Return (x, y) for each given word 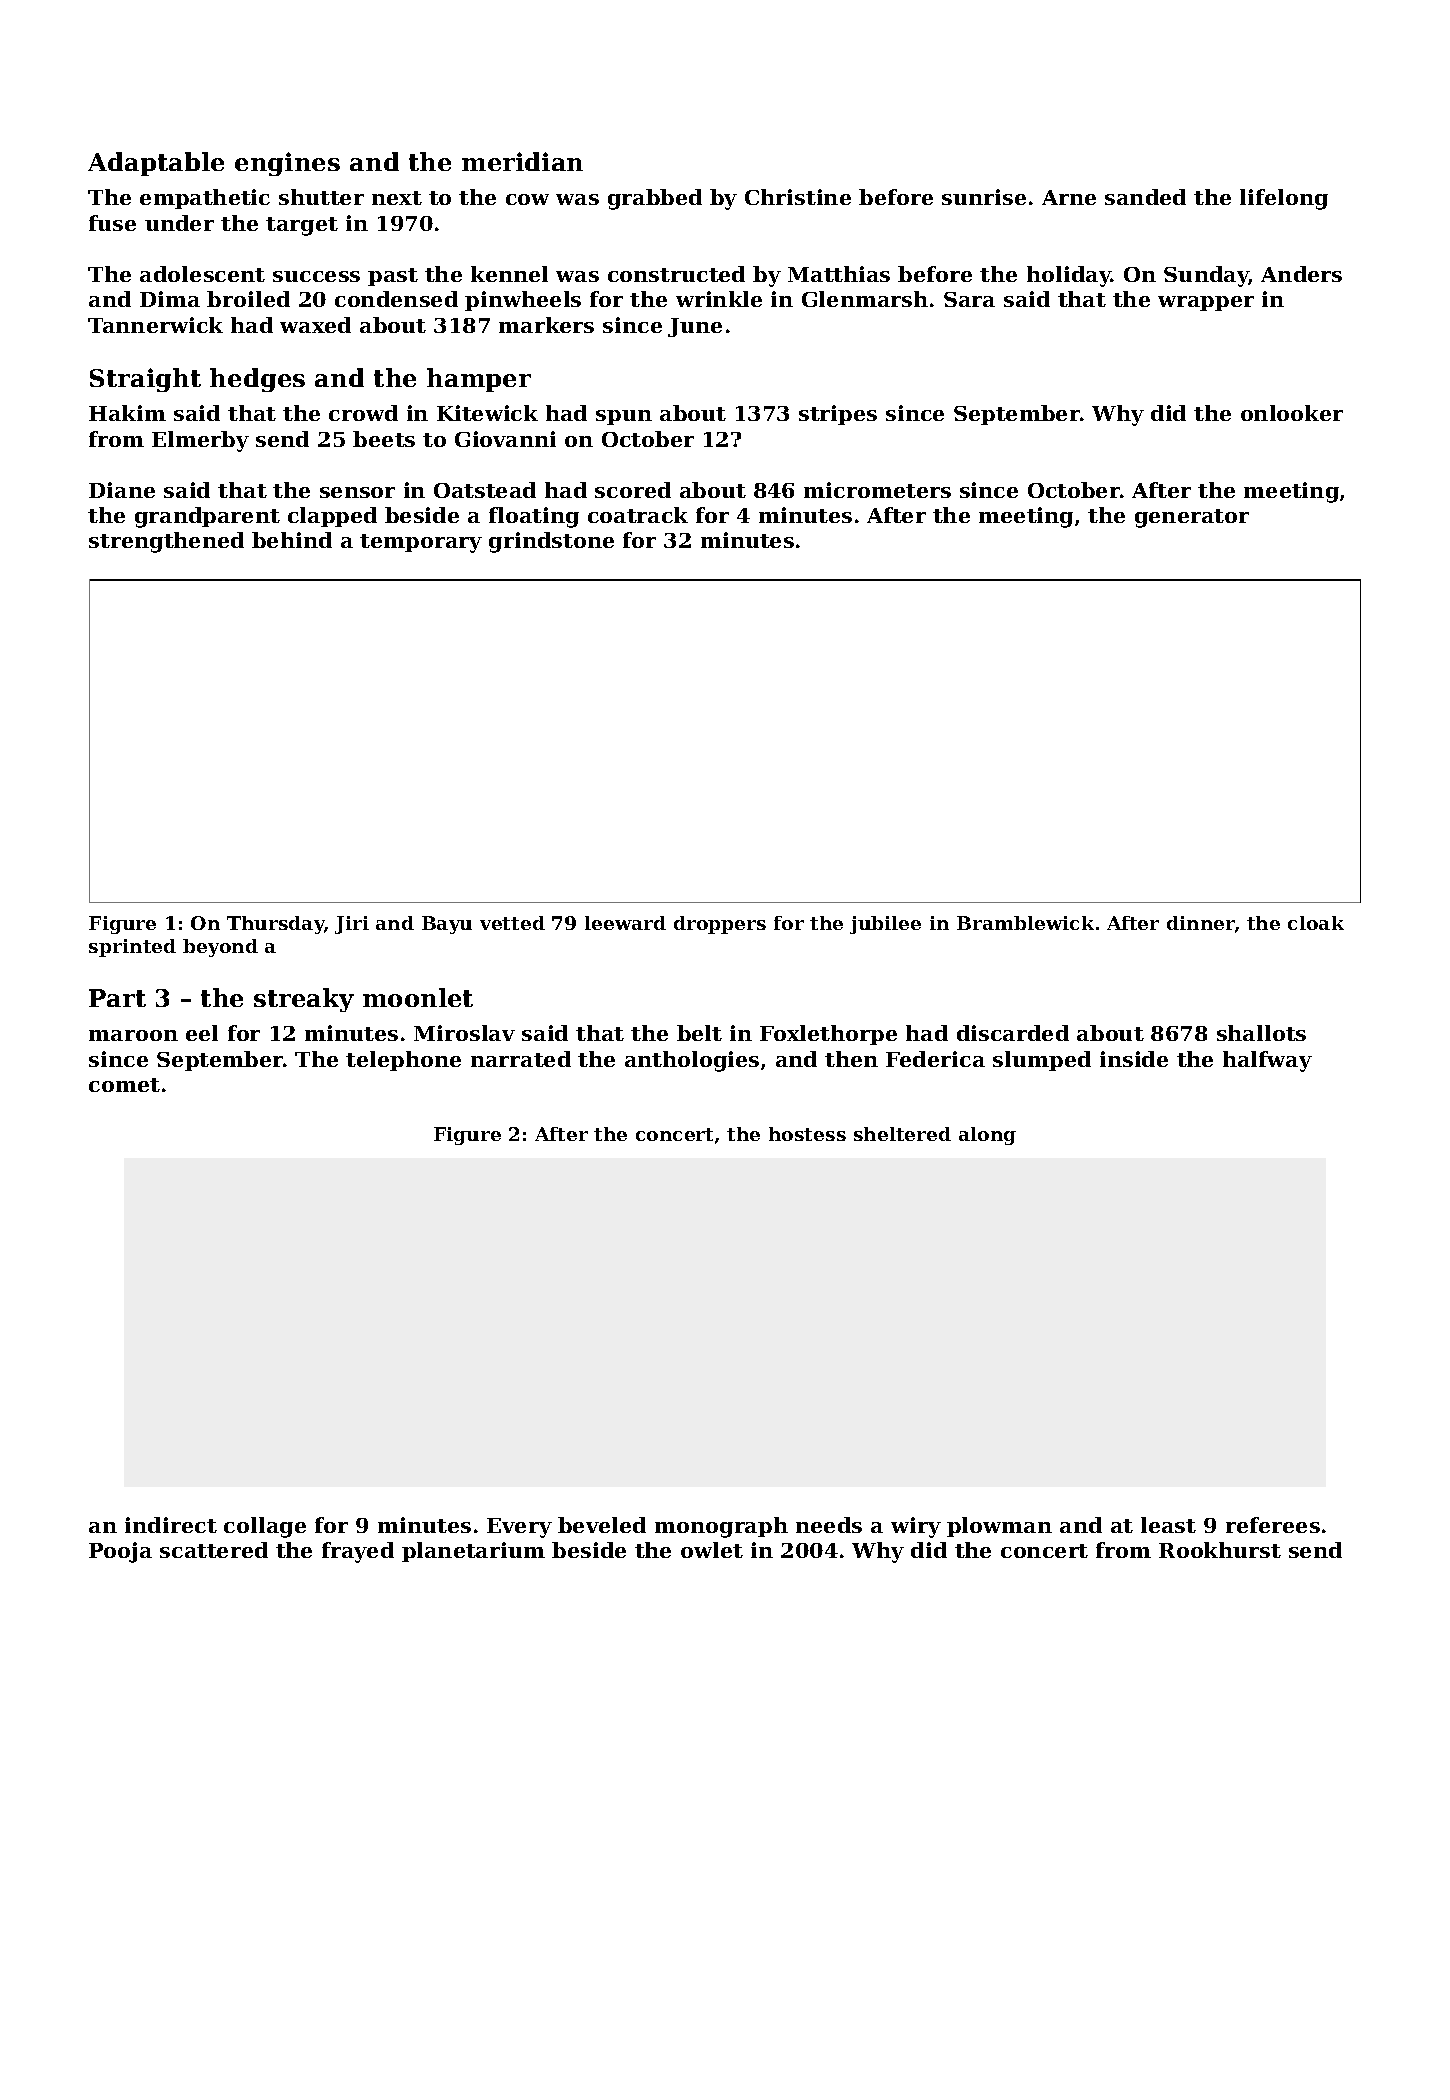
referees (1273, 1525)
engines (287, 164)
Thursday (275, 925)
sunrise (984, 197)
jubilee (885, 925)
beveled (602, 1525)
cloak (1316, 923)
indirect (171, 1525)
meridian (522, 161)
